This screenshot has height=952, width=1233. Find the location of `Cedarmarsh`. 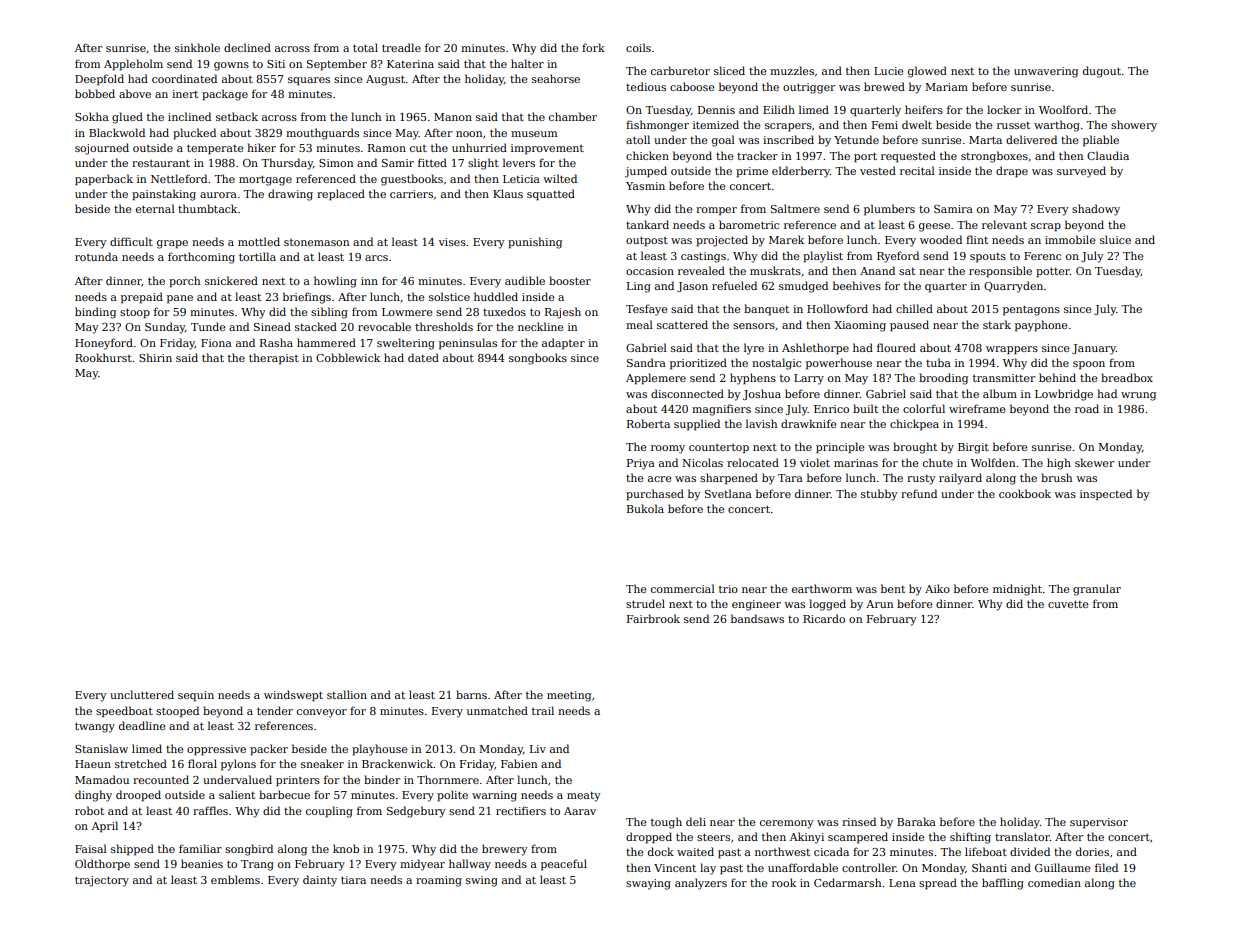

Cedarmarsh is located at coordinates (847, 882).
